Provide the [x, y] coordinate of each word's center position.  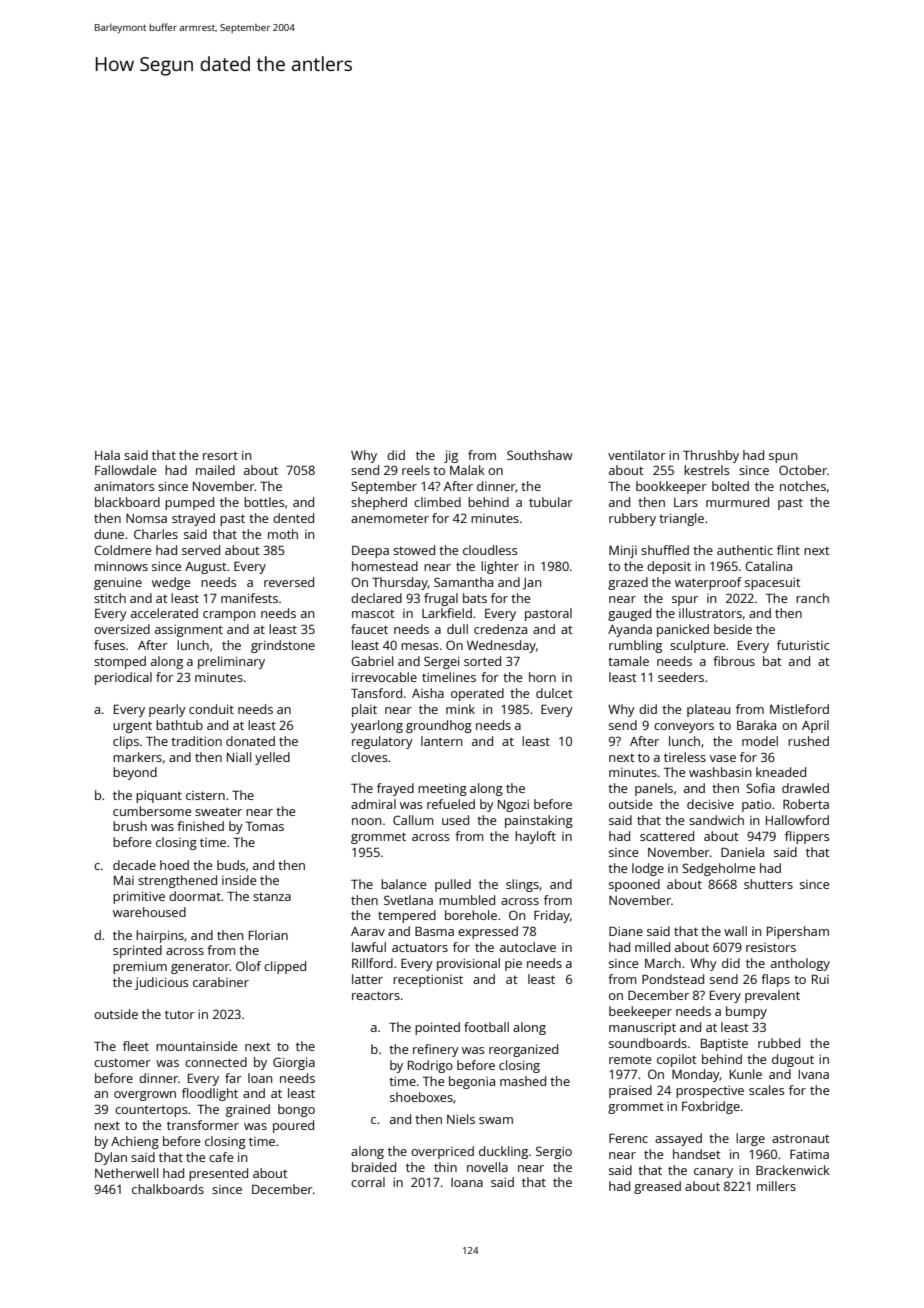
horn [542, 677]
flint [788, 550]
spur [685, 601]
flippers [807, 837]
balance [403, 884]
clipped [285, 967]
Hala [107, 455]
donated [250, 741]
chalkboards [168, 1189]
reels [416, 470]
